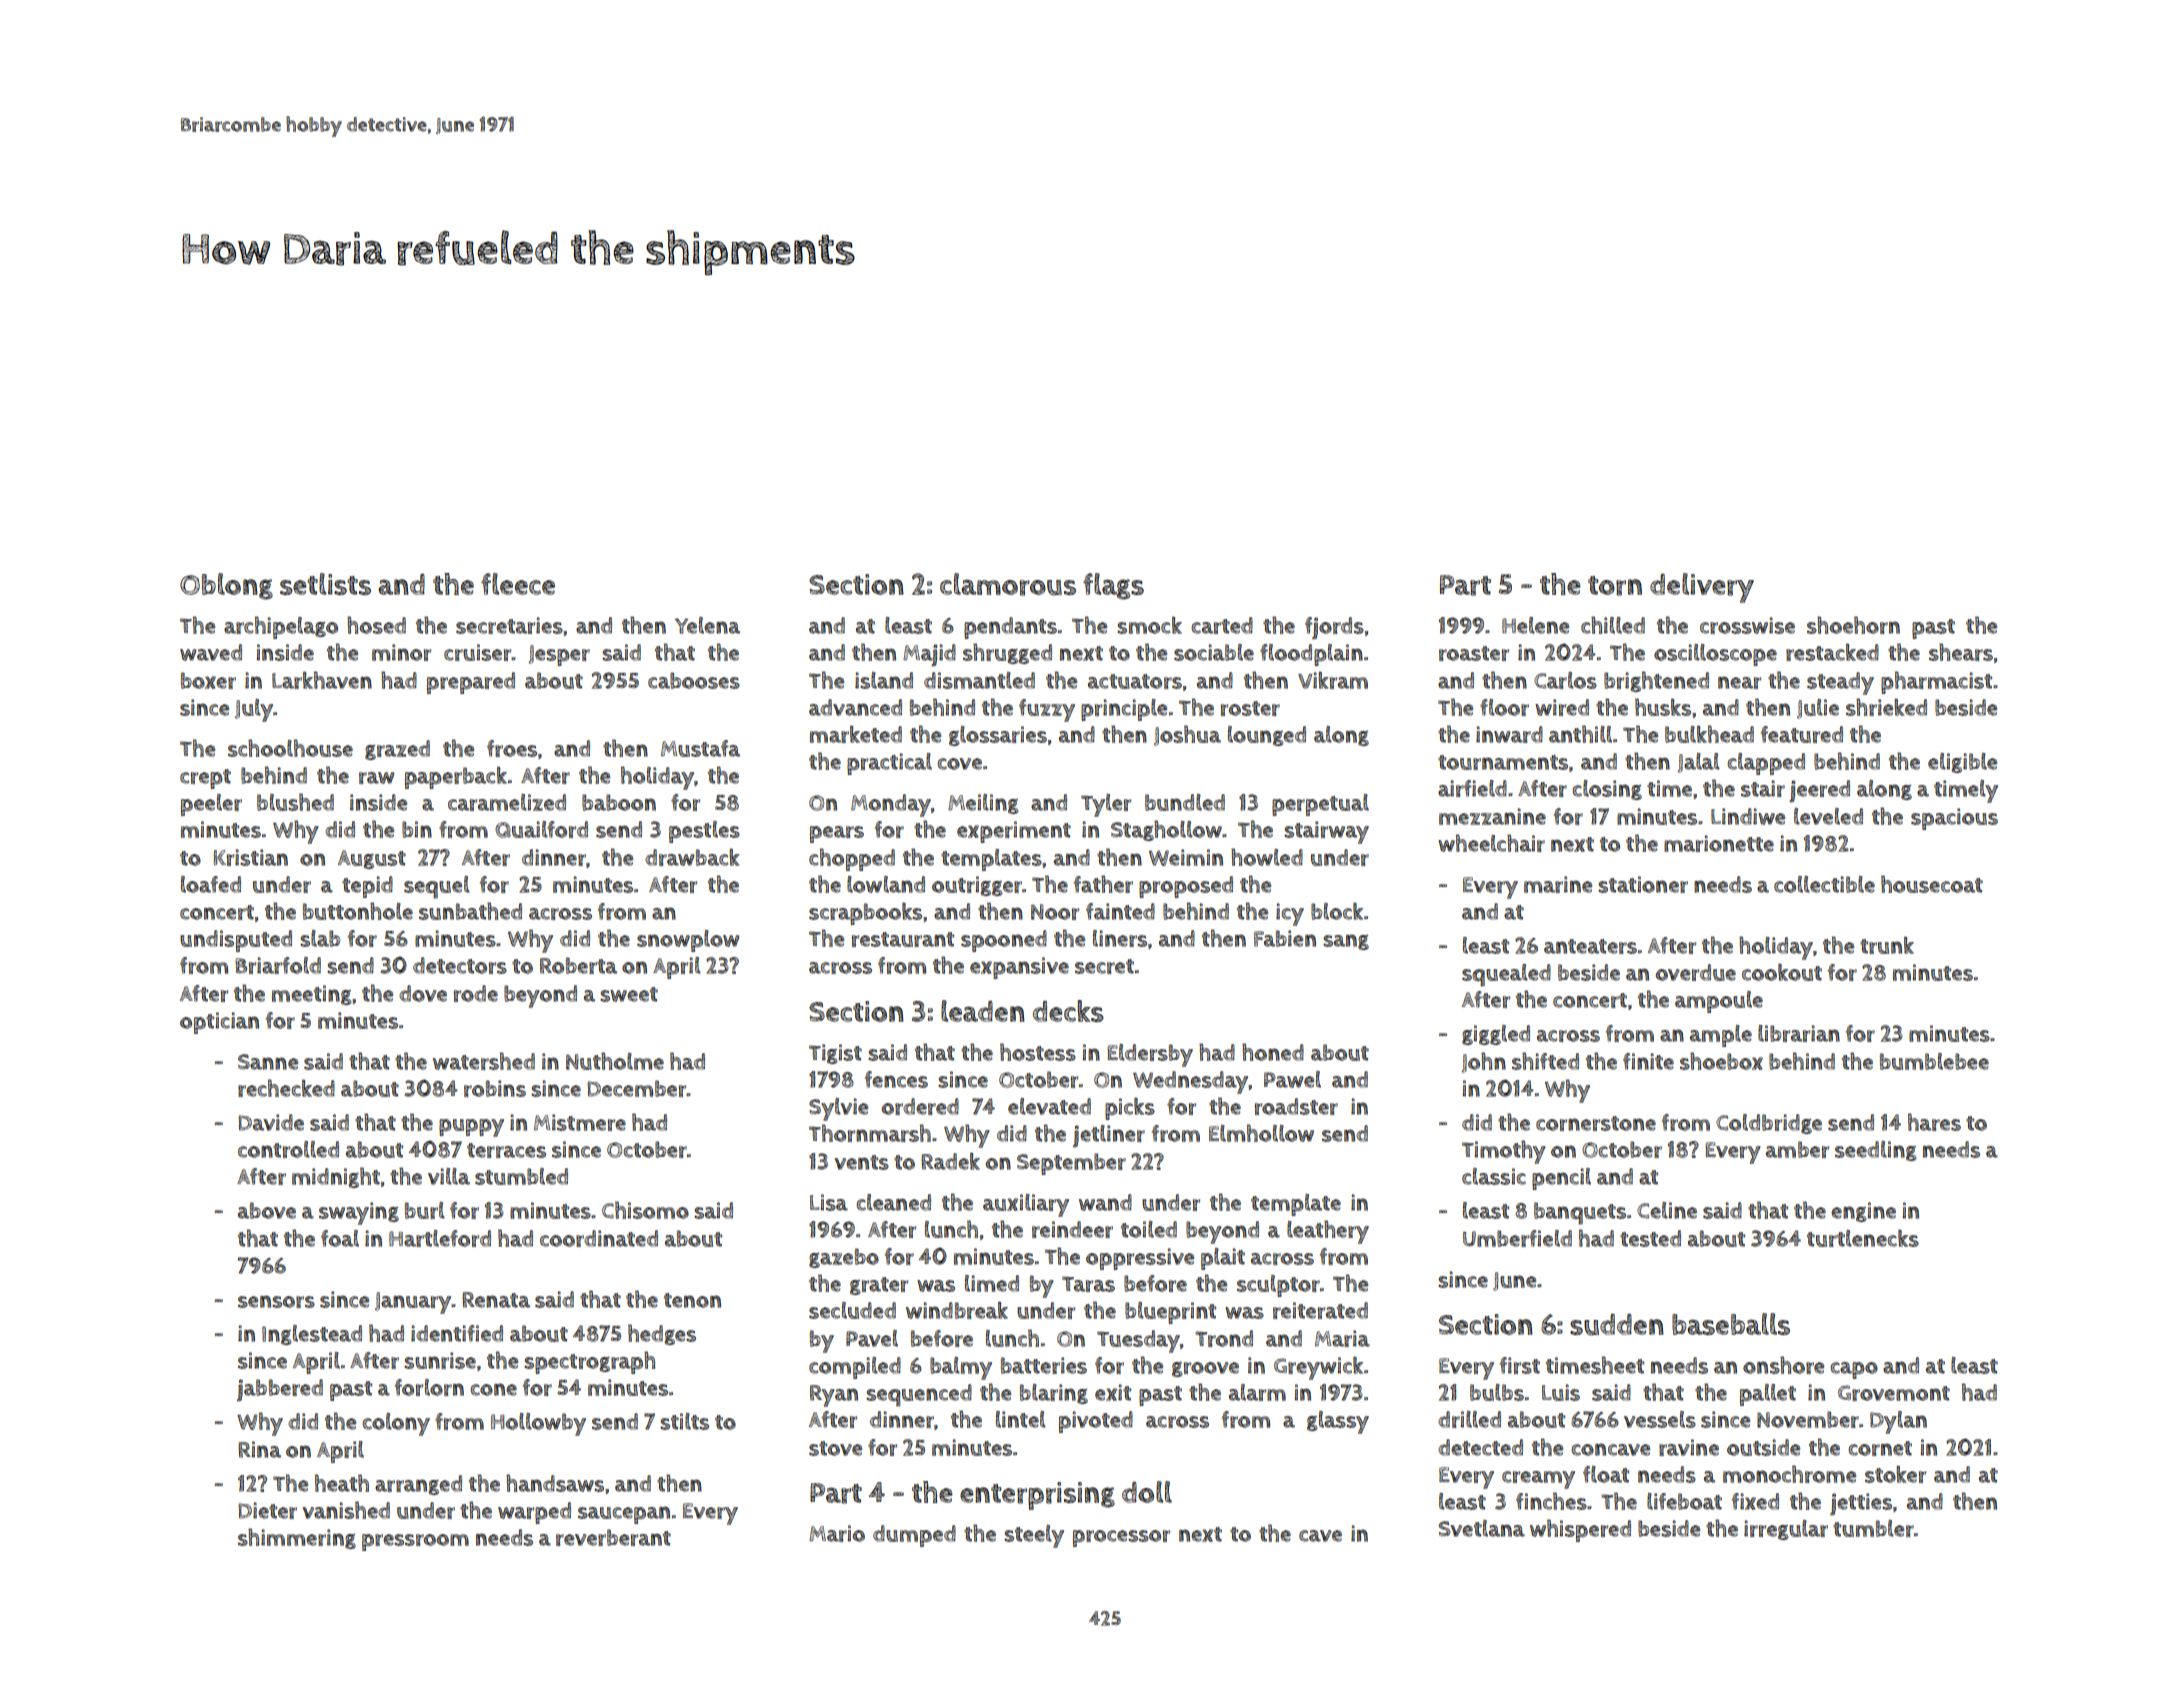 The image size is (2178, 1683). I want to click on detected, so click(1480, 1447).
